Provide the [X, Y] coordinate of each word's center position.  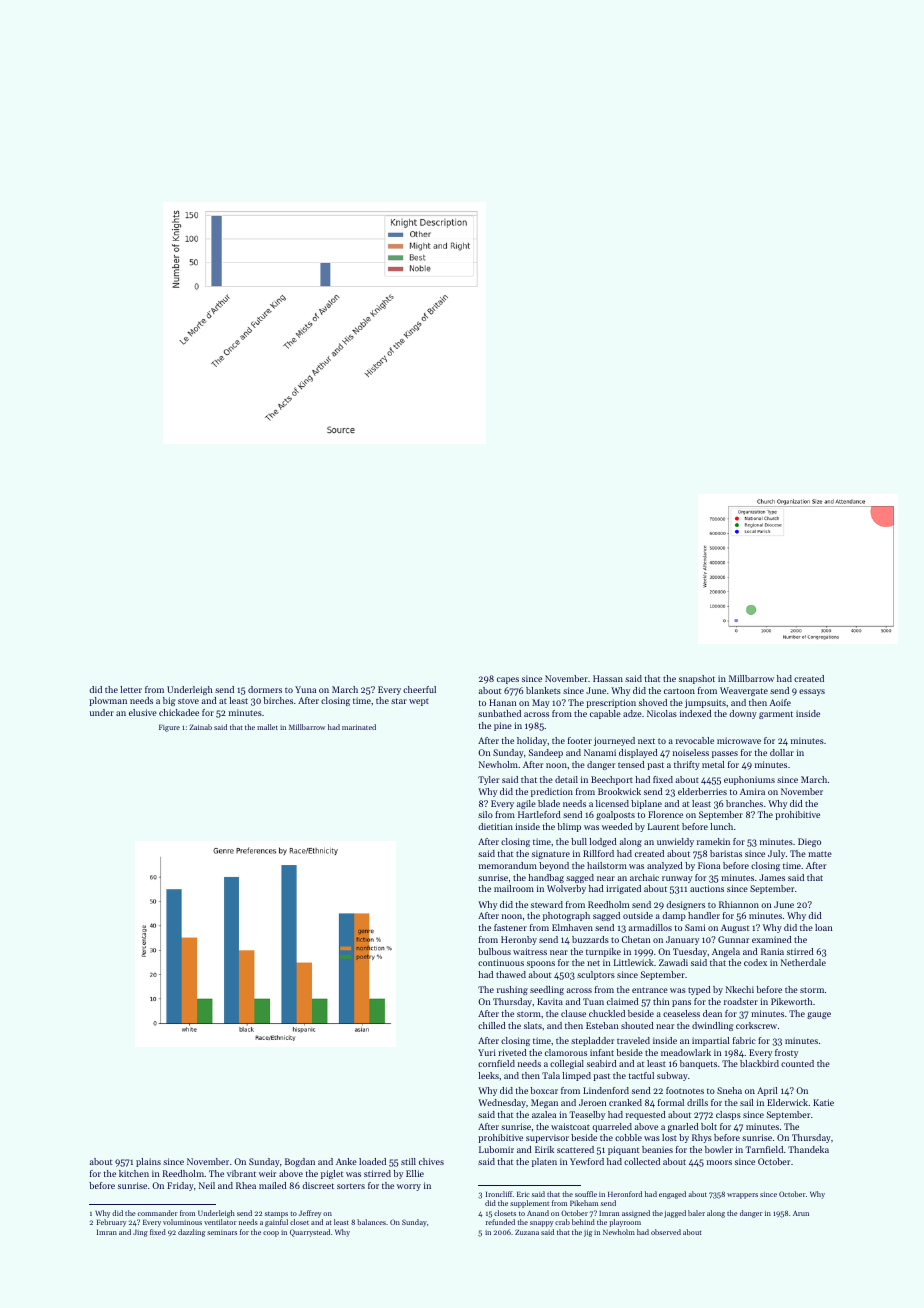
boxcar [544, 1090]
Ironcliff [499, 1194]
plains [148, 1162]
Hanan [502, 702]
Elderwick [787, 1102]
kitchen [134, 1173]
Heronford [625, 1194]
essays [812, 692]
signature [551, 854]
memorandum [508, 865]
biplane [646, 804]
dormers [265, 689]
